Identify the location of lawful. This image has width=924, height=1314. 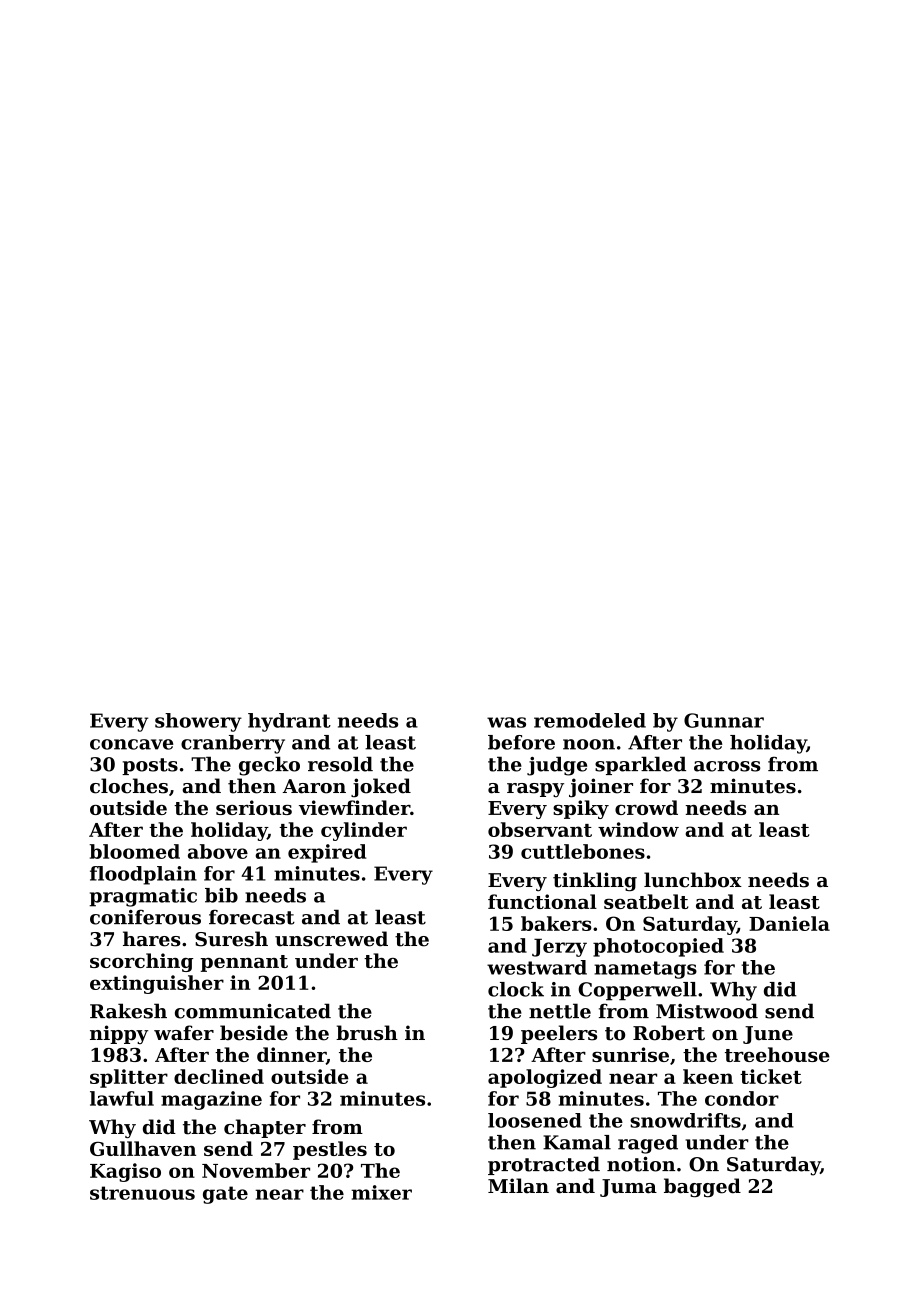
(122, 1098).
